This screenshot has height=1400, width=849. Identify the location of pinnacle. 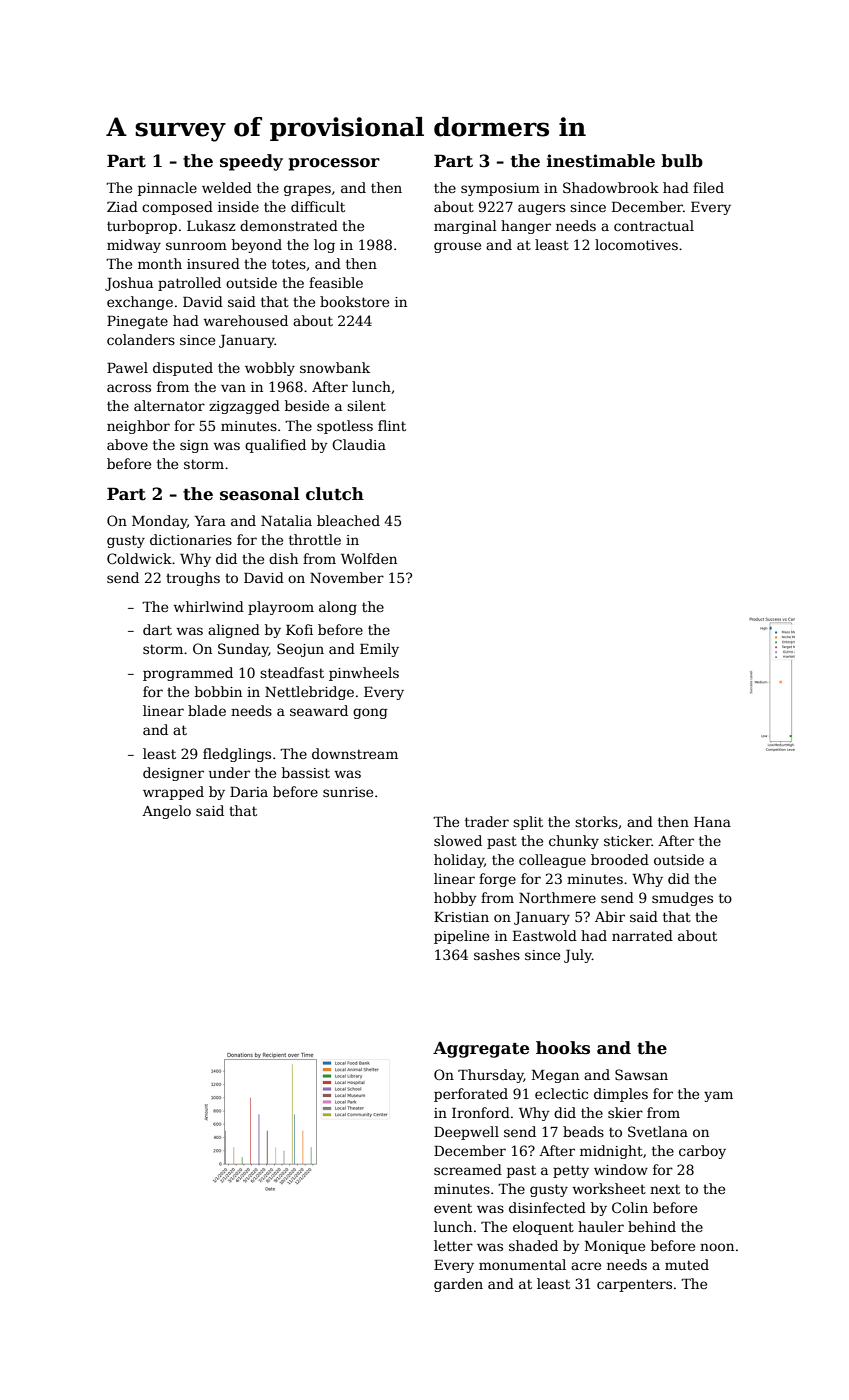
(167, 189).
